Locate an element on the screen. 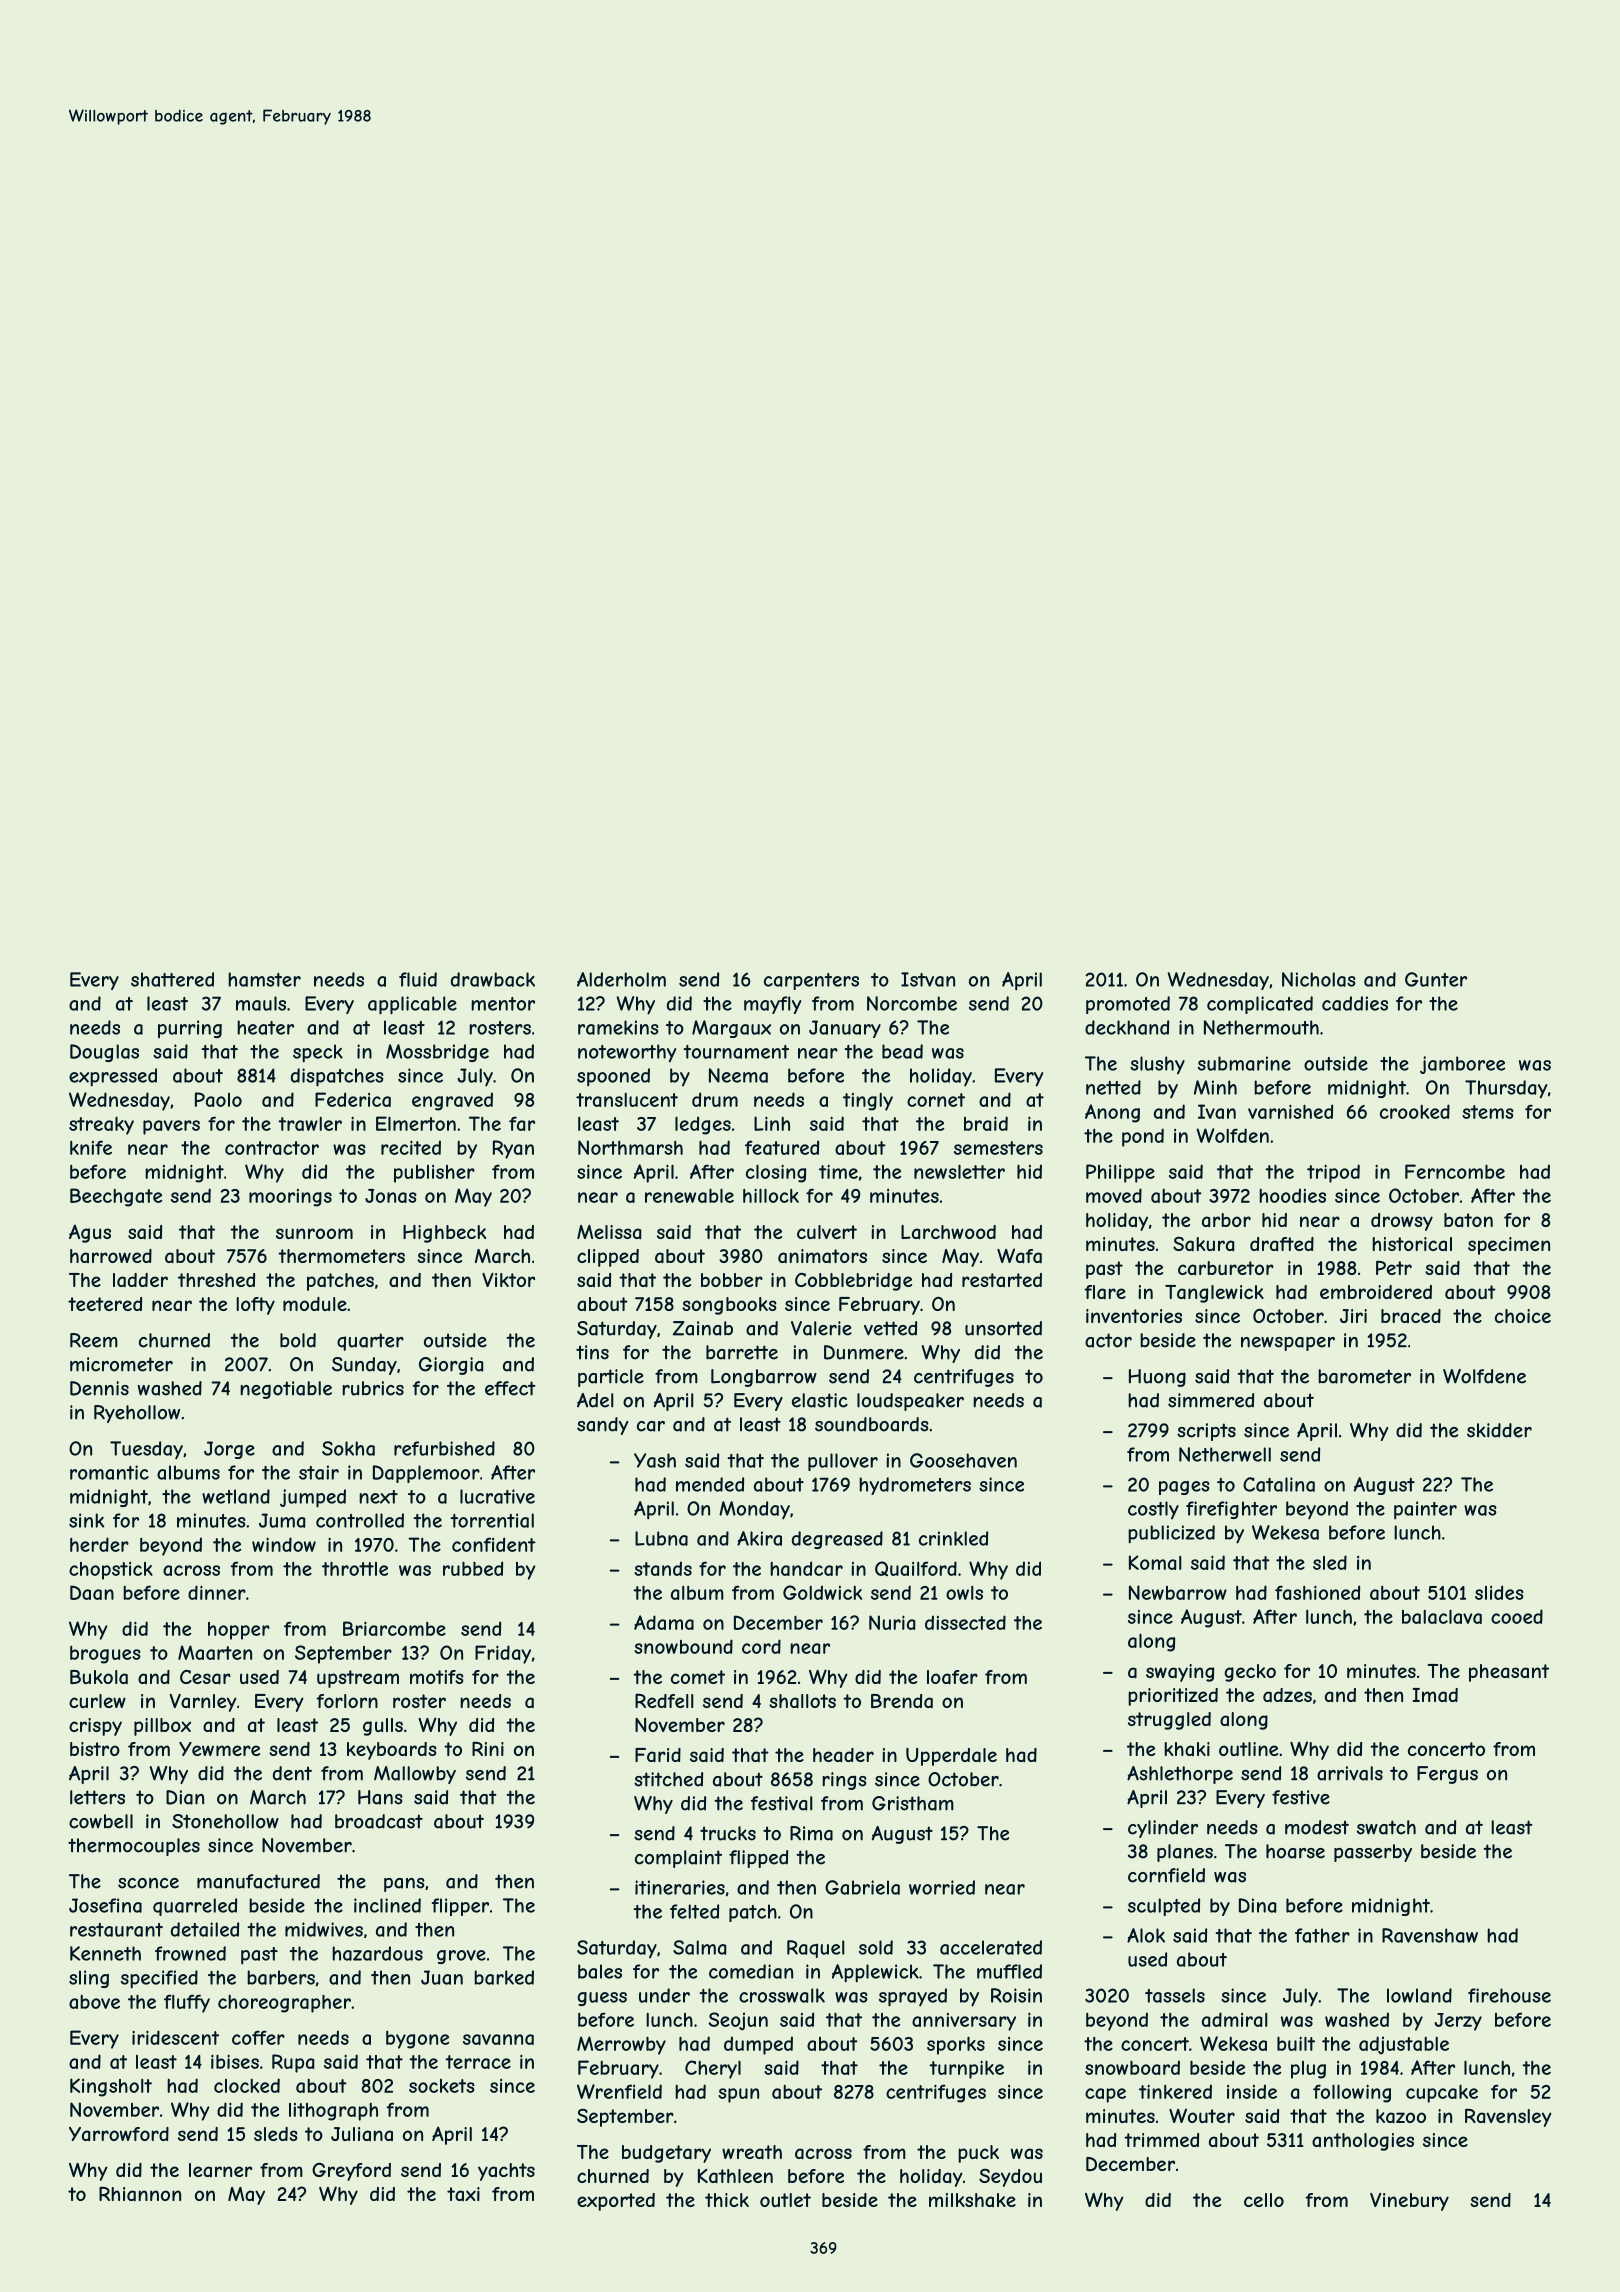 The image size is (1620, 2292). Akira is located at coordinates (759, 1538).
